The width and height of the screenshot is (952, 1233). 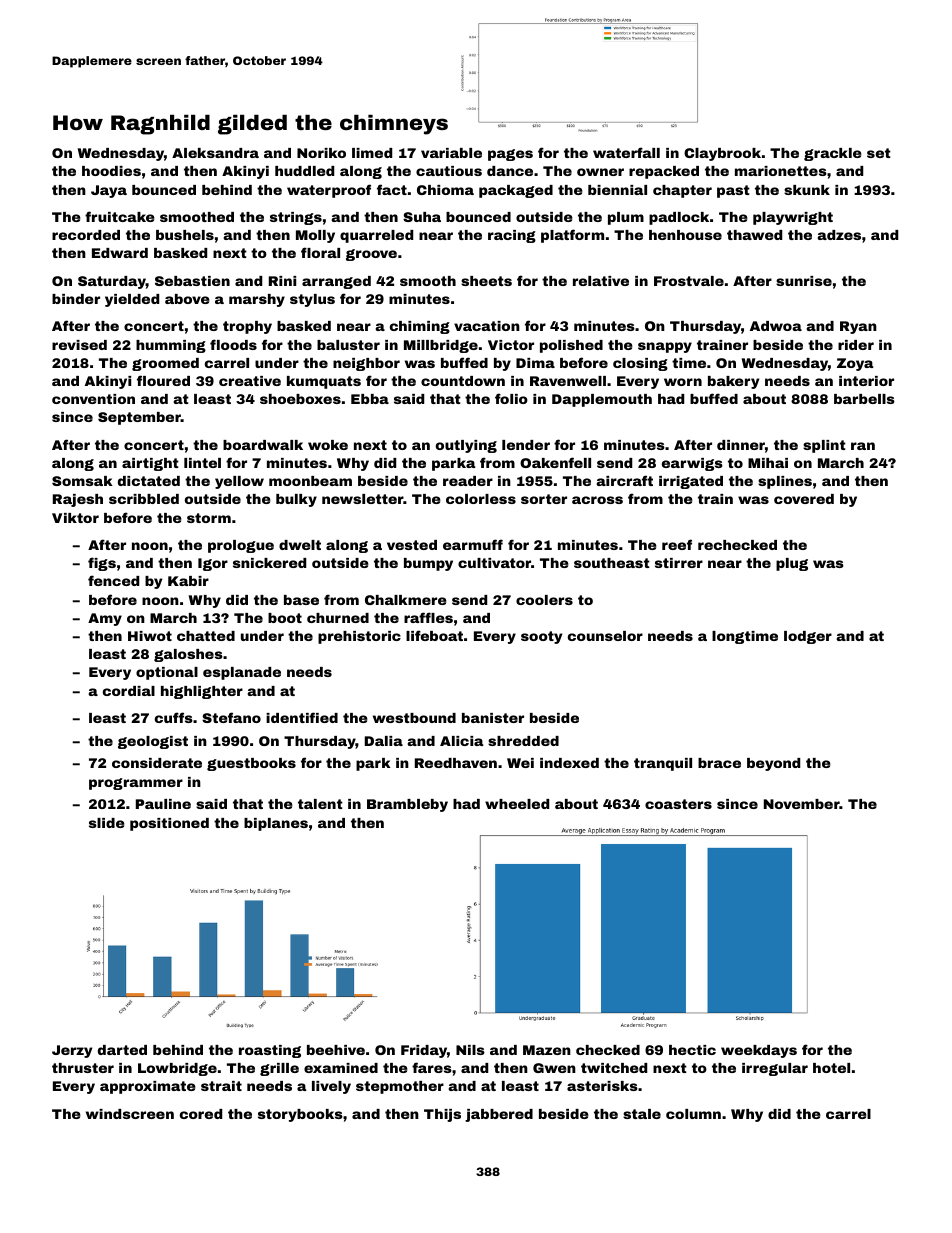 I want to click on covered, so click(x=804, y=499).
